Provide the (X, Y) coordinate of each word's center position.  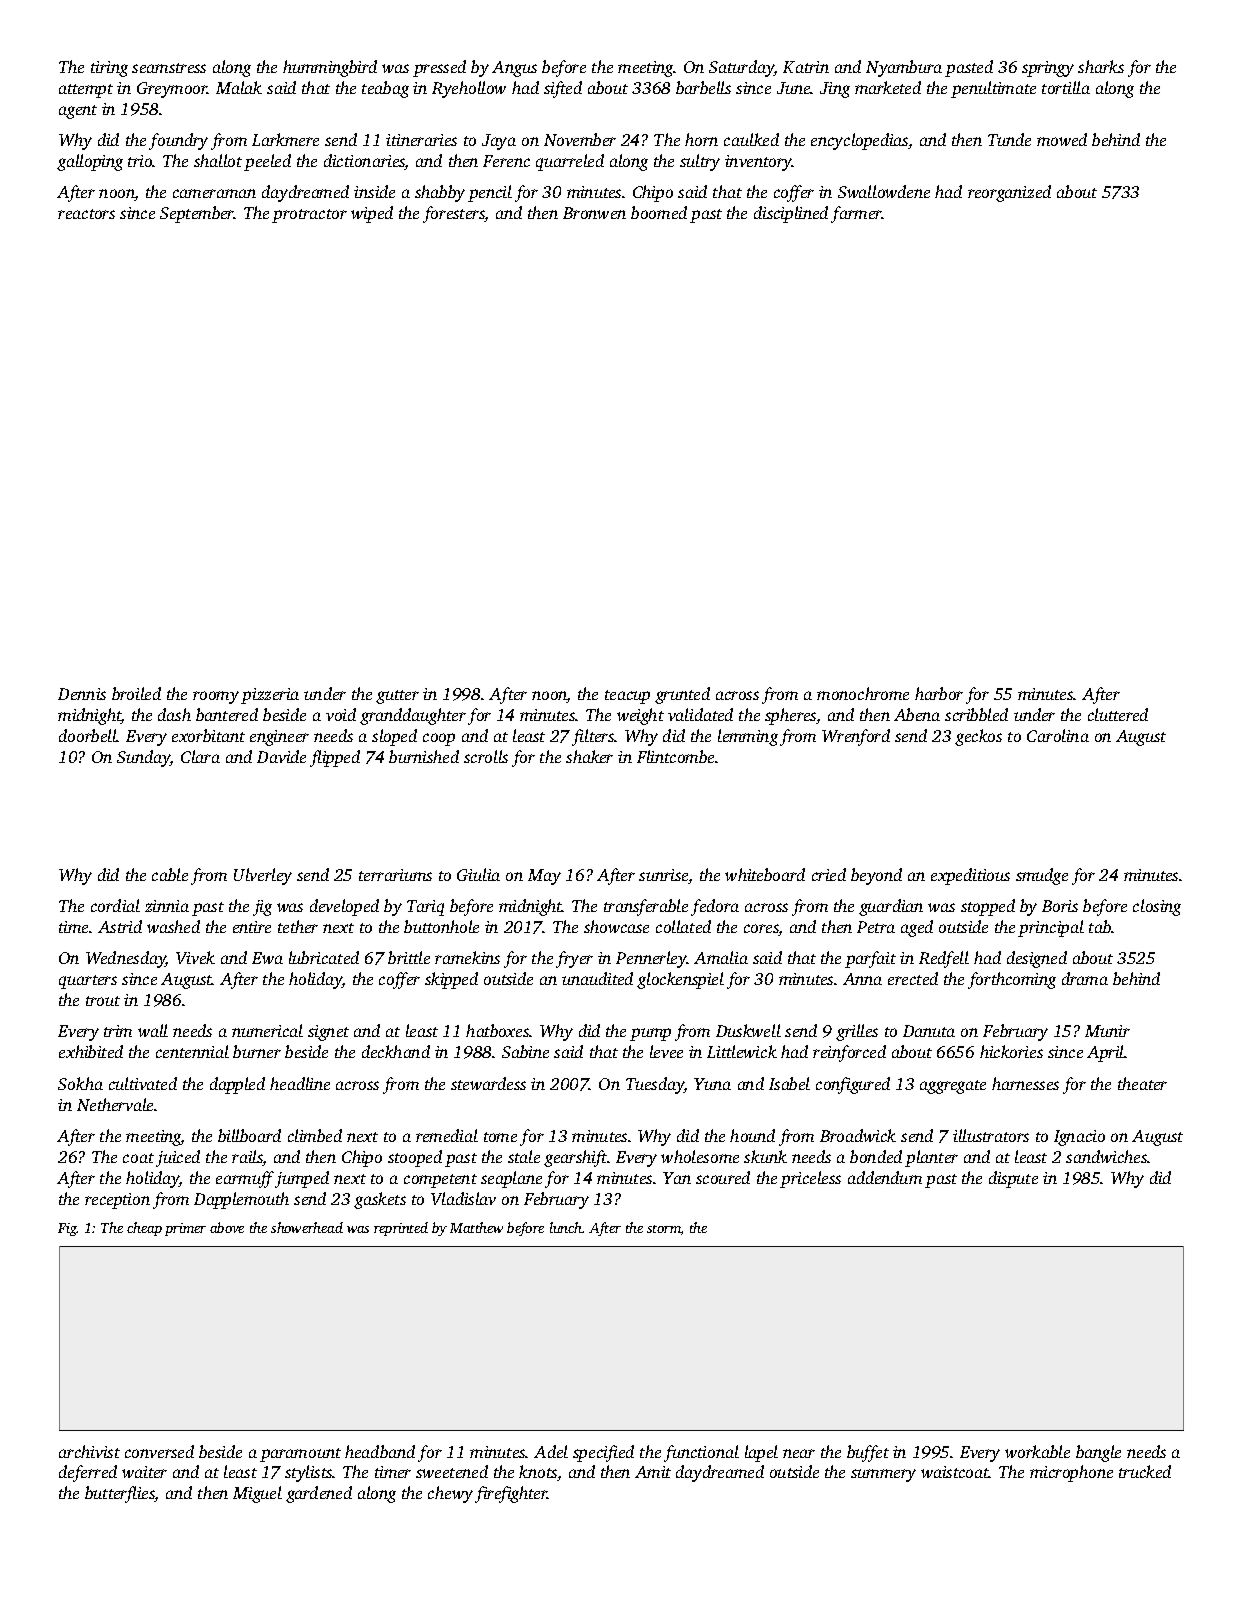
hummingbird (330, 68)
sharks (1101, 66)
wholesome (700, 1156)
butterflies (120, 1494)
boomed (659, 212)
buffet (868, 1453)
